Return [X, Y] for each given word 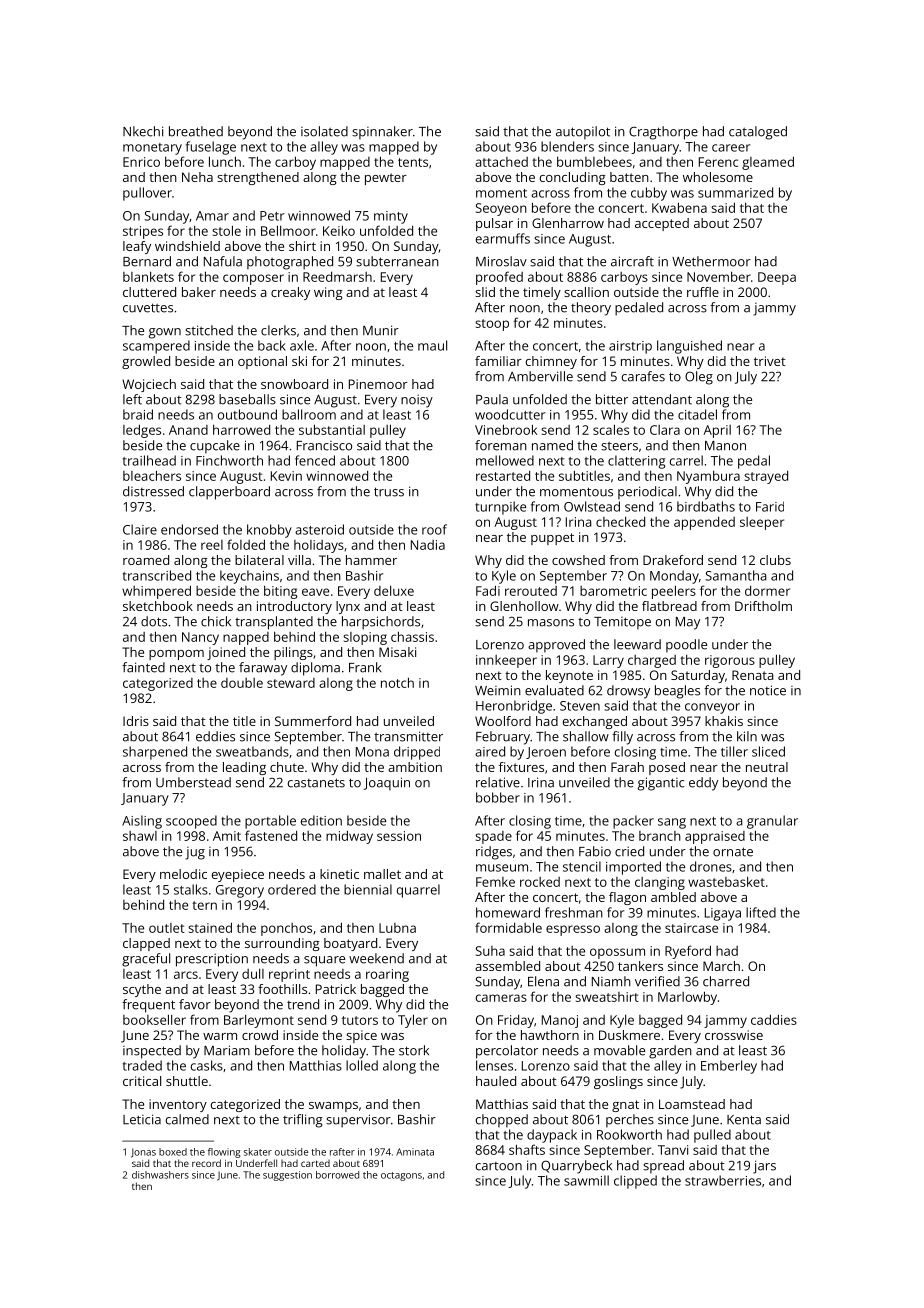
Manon [725, 446]
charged [652, 661]
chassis [412, 636]
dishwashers [160, 1175]
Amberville [540, 376]
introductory [294, 607]
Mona [372, 752]
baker [199, 292]
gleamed [768, 163]
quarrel [418, 891]
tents [413, 162]
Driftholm [763, 606]
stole [226, 230]
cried [629, 851]
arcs [186, 975]
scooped [191, 822]
